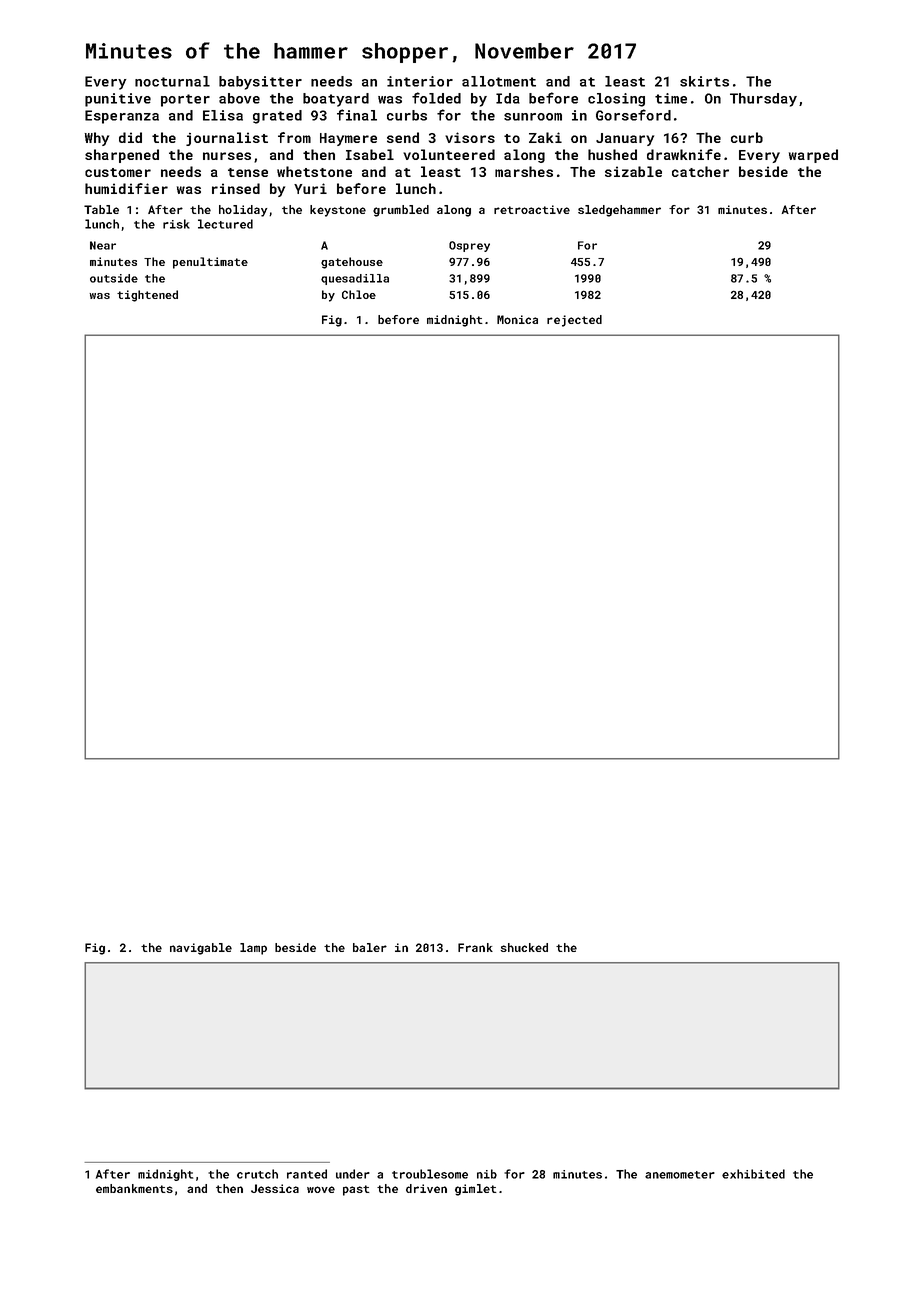 The width and height of the document is (924, 1308). Describe the element at coordinates (476, 1190) in the document. I see `gimlet` at that location.
